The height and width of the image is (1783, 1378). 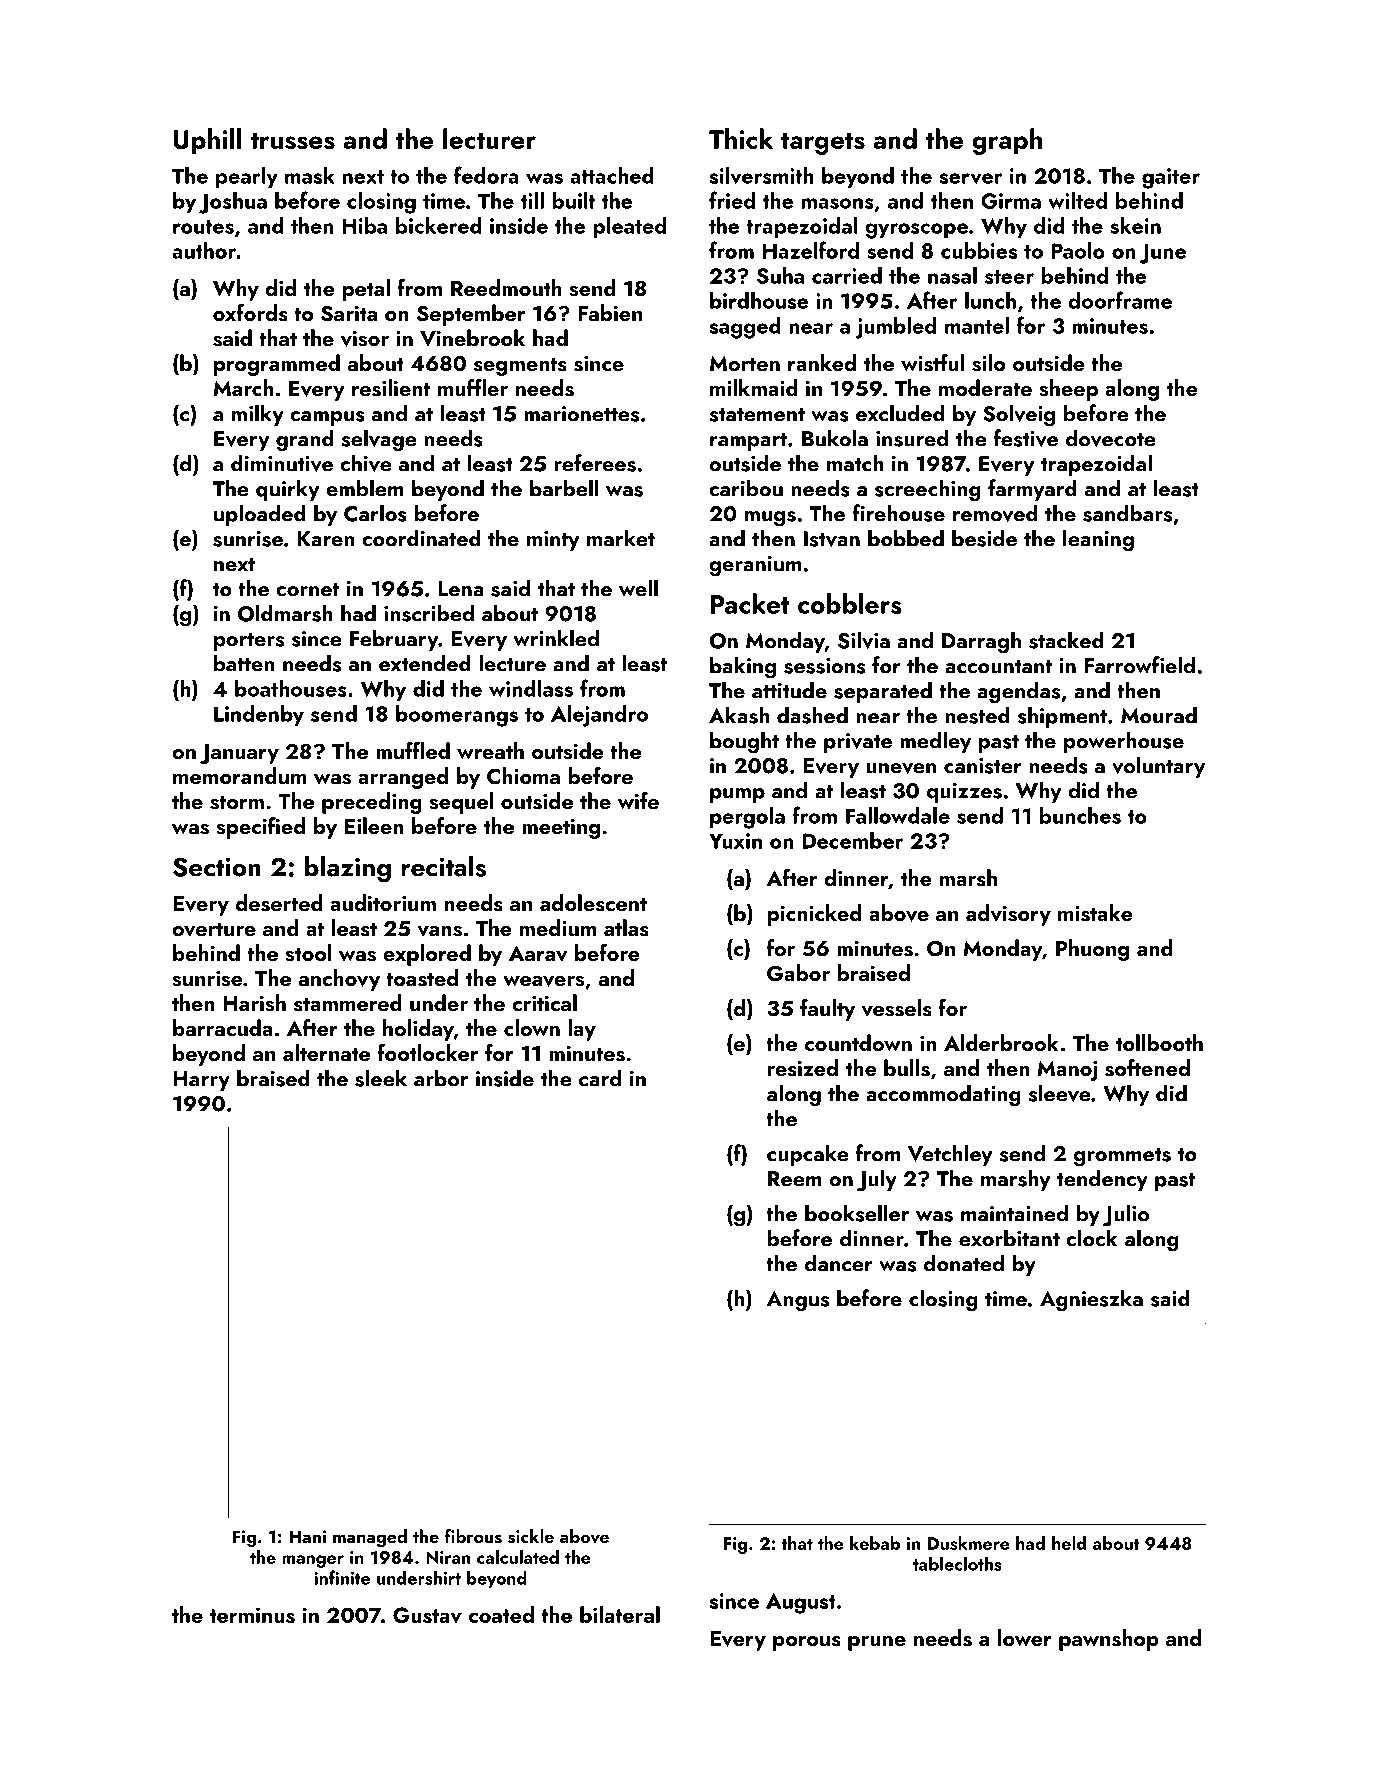 I want to click on Hiba, so click(x=364, y=225).
